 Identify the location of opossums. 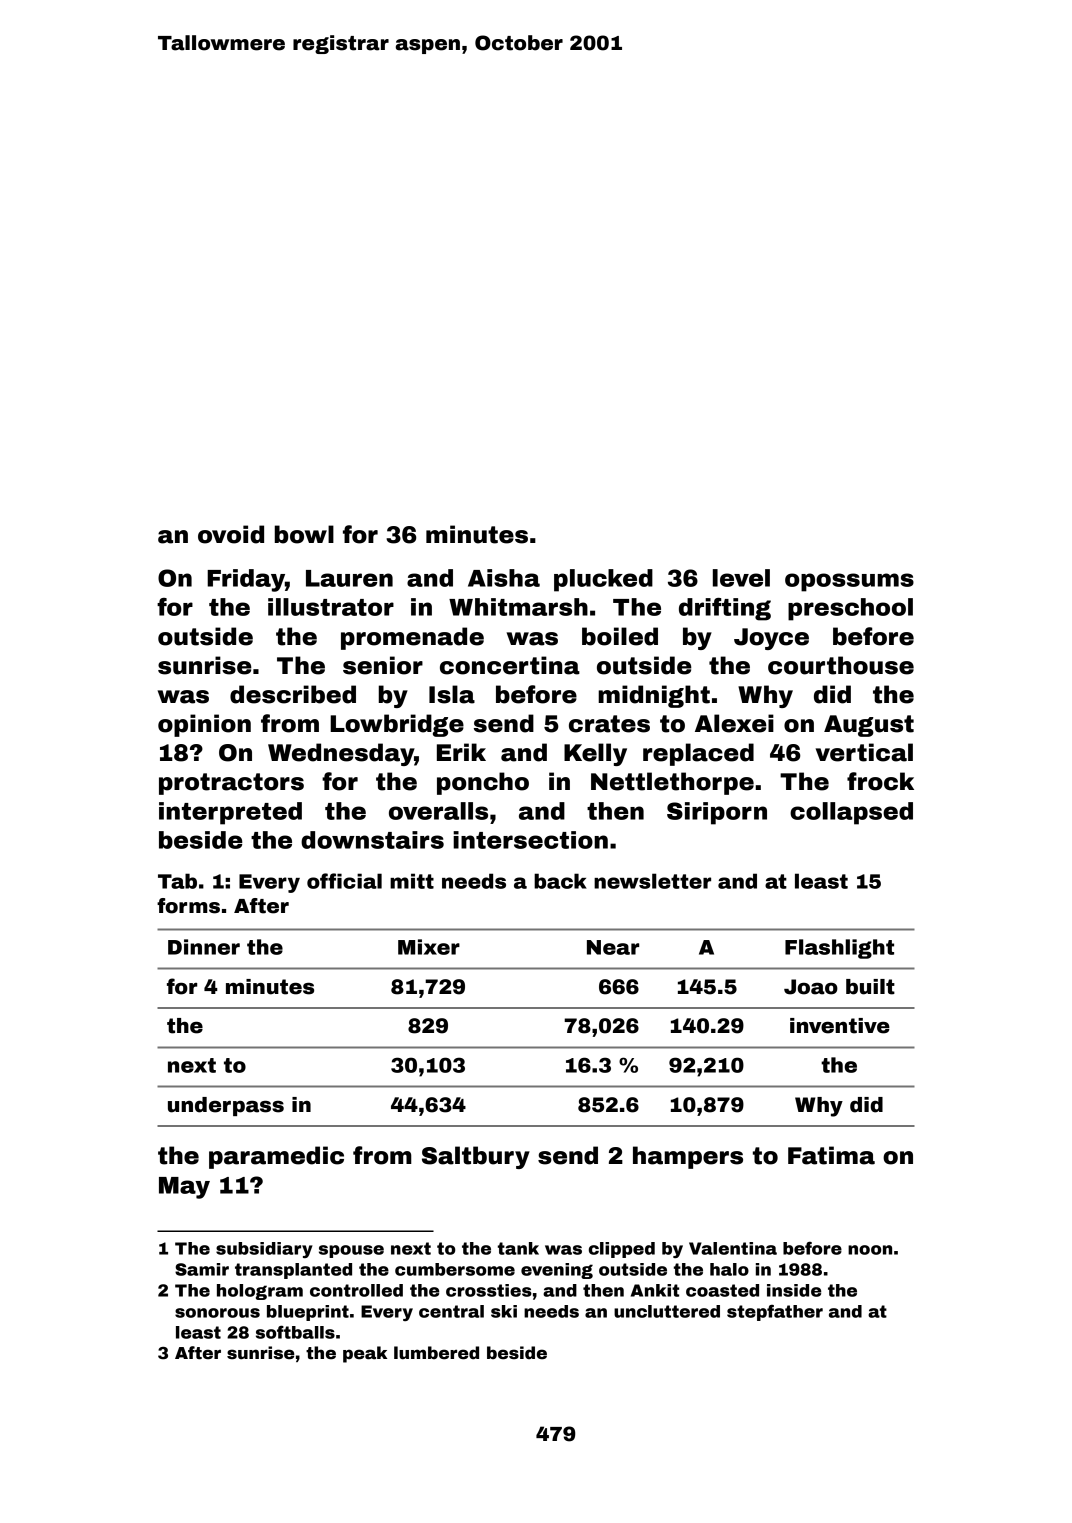
(849, 582).
